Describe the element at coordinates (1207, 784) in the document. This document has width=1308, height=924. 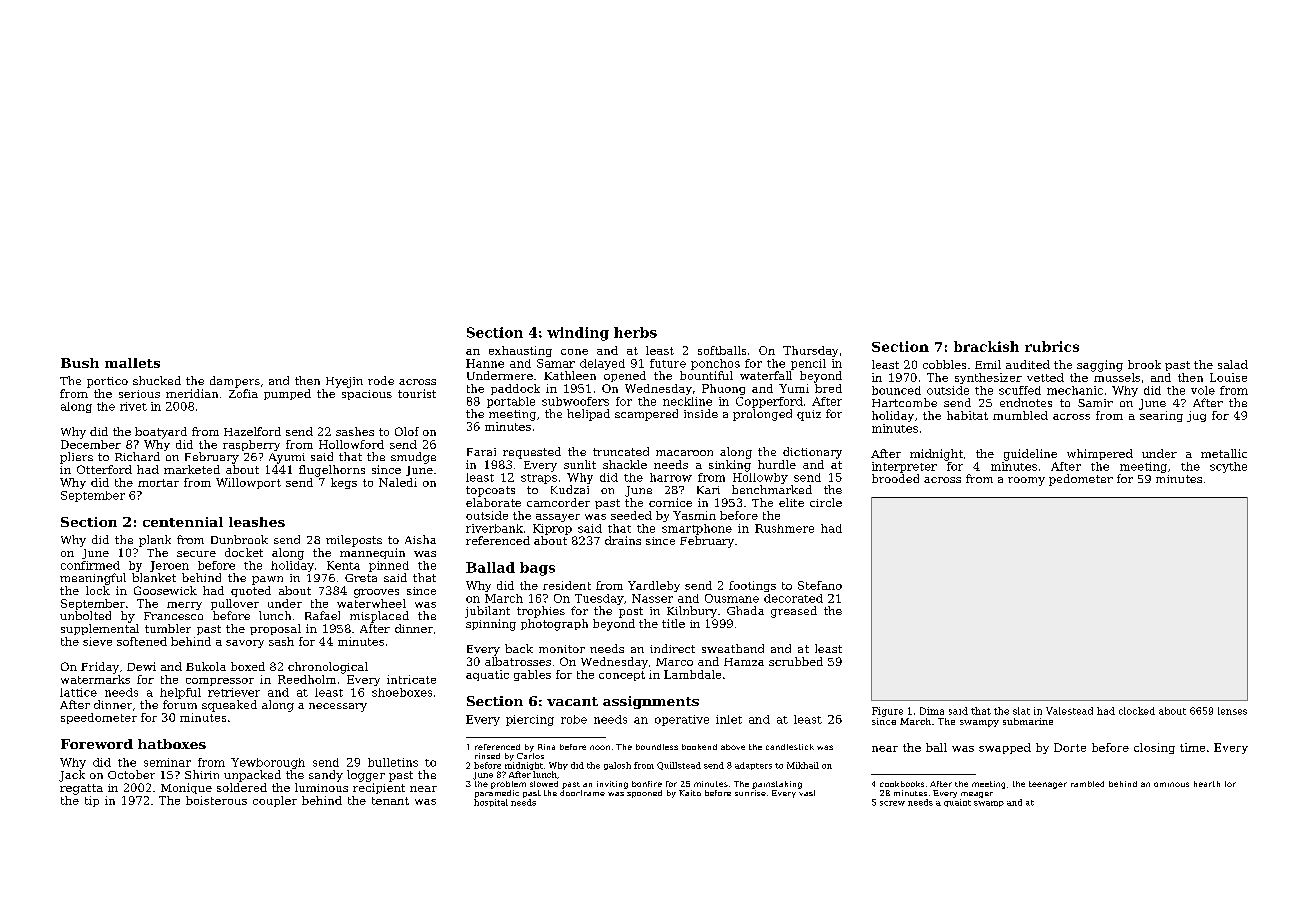
I see `hearth` at that location.
